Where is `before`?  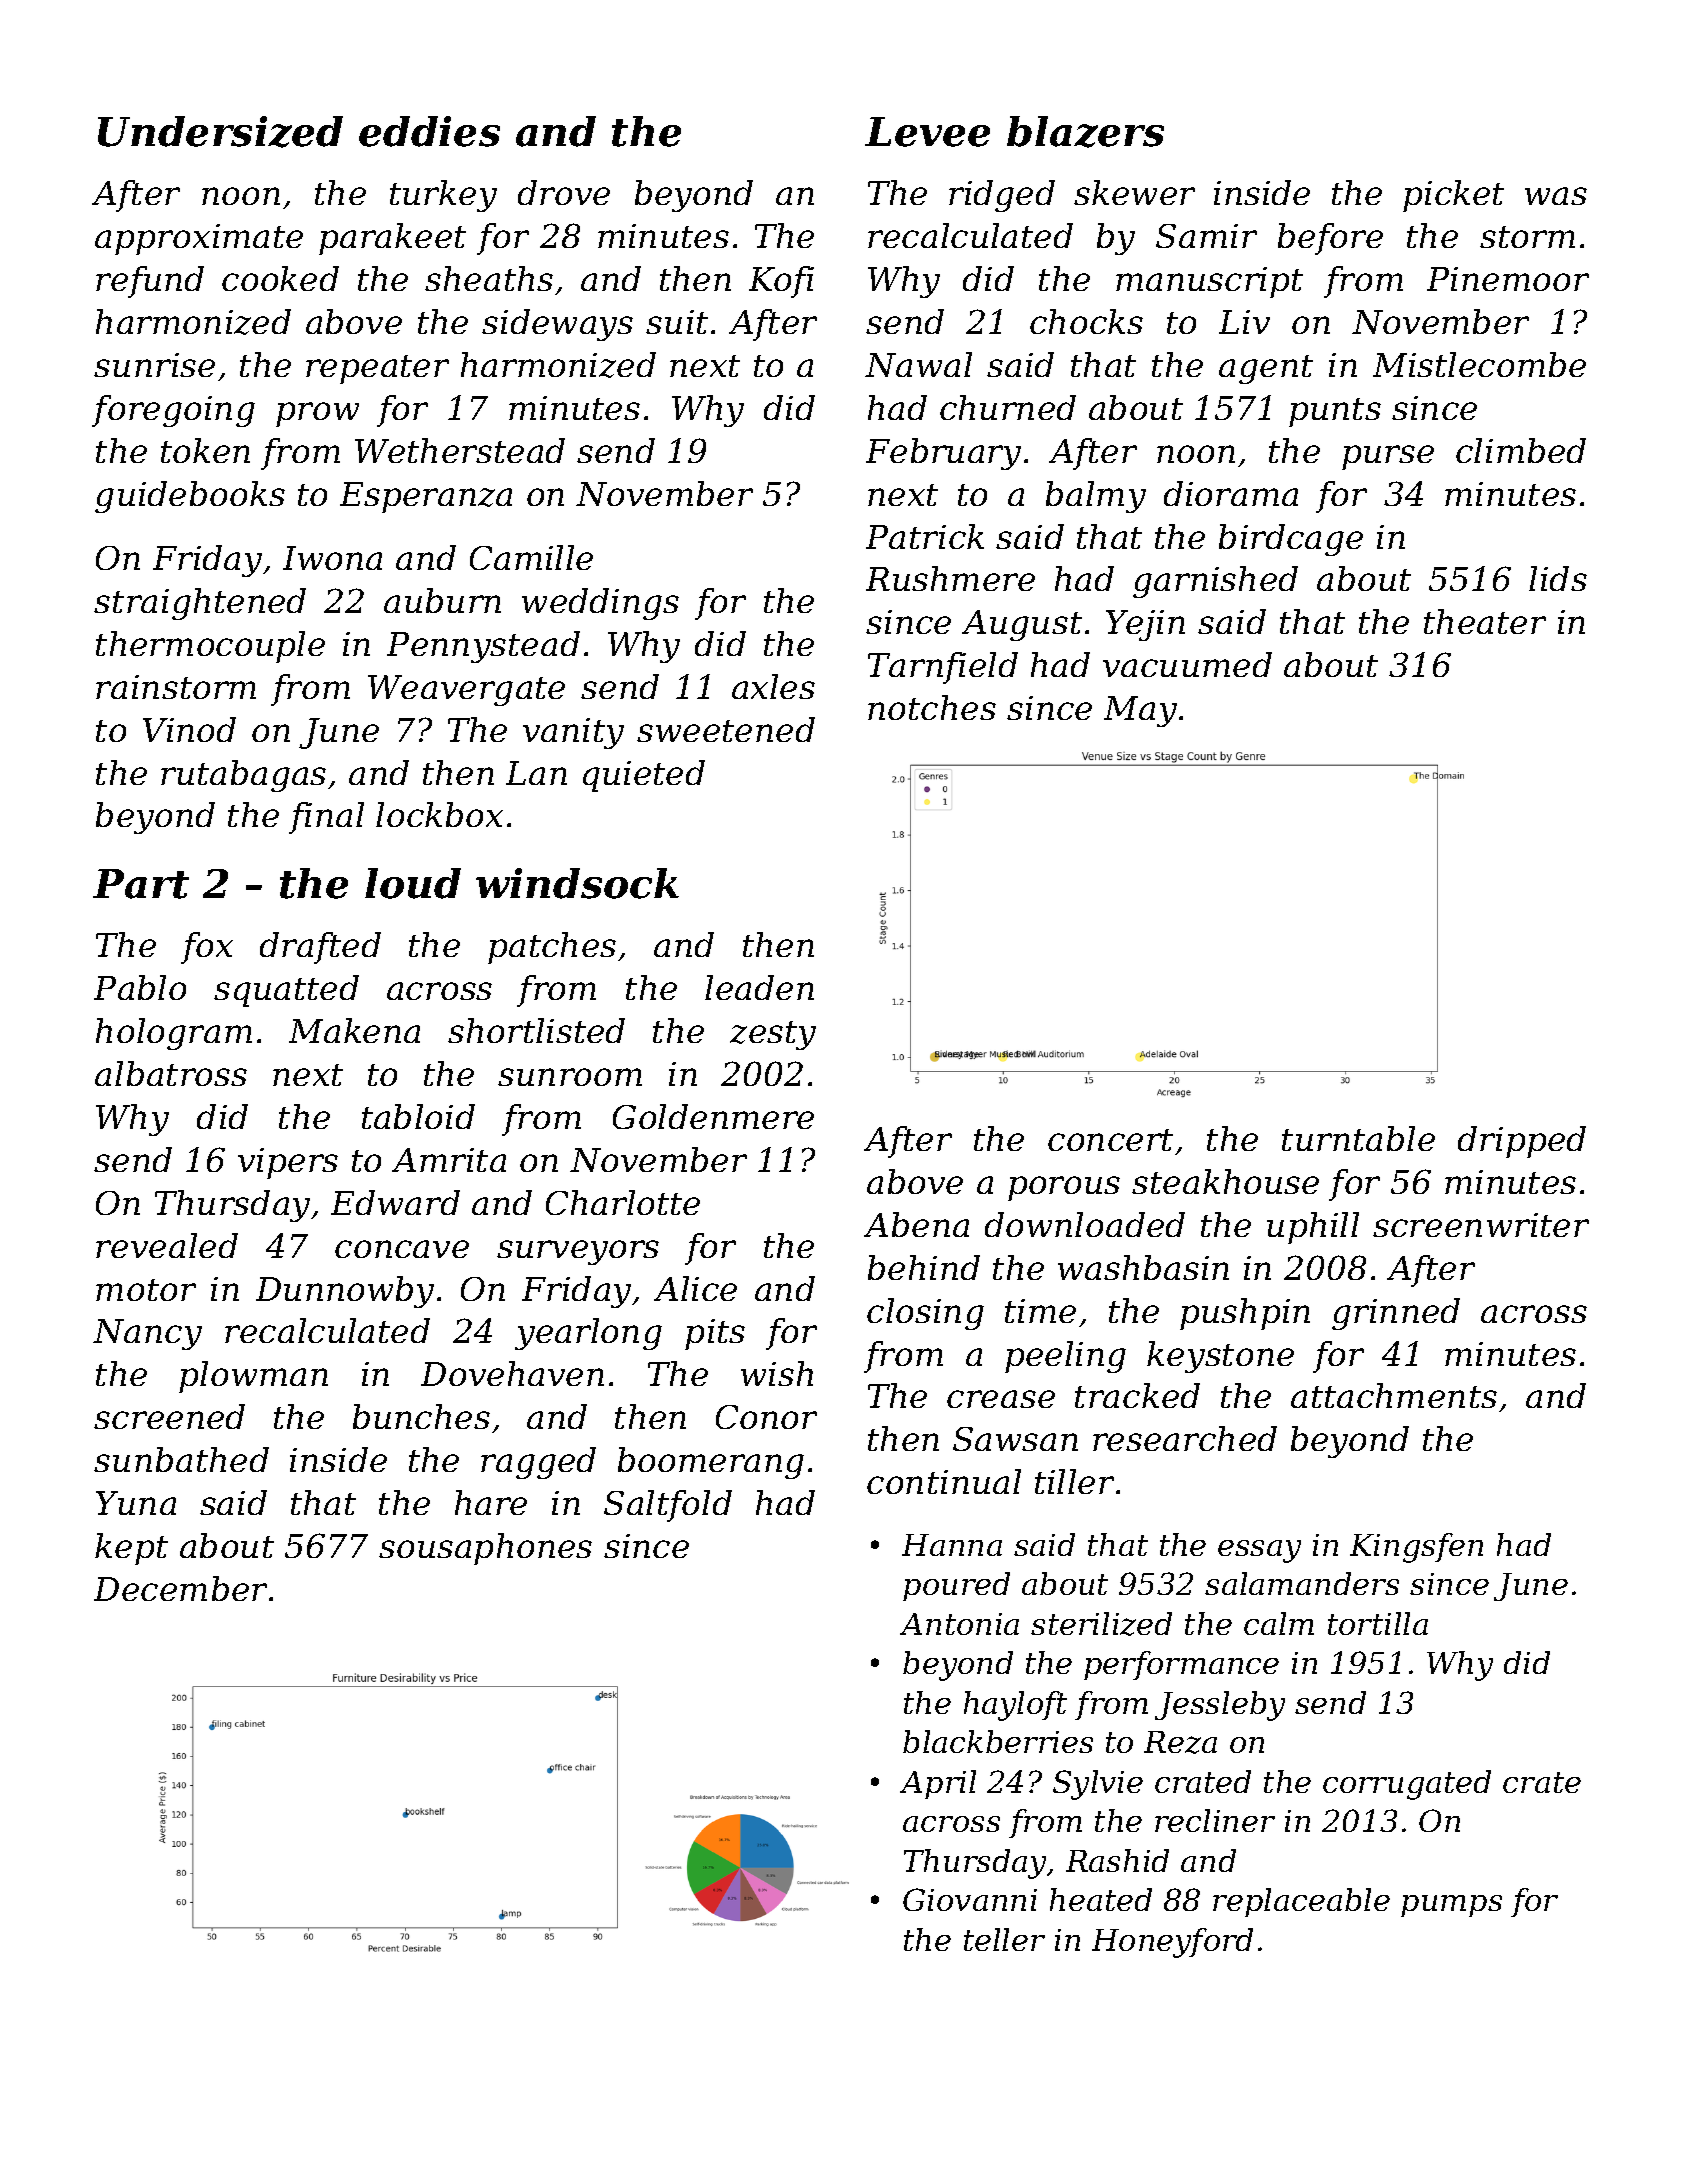 before is located at coordinates (1330, 239).
